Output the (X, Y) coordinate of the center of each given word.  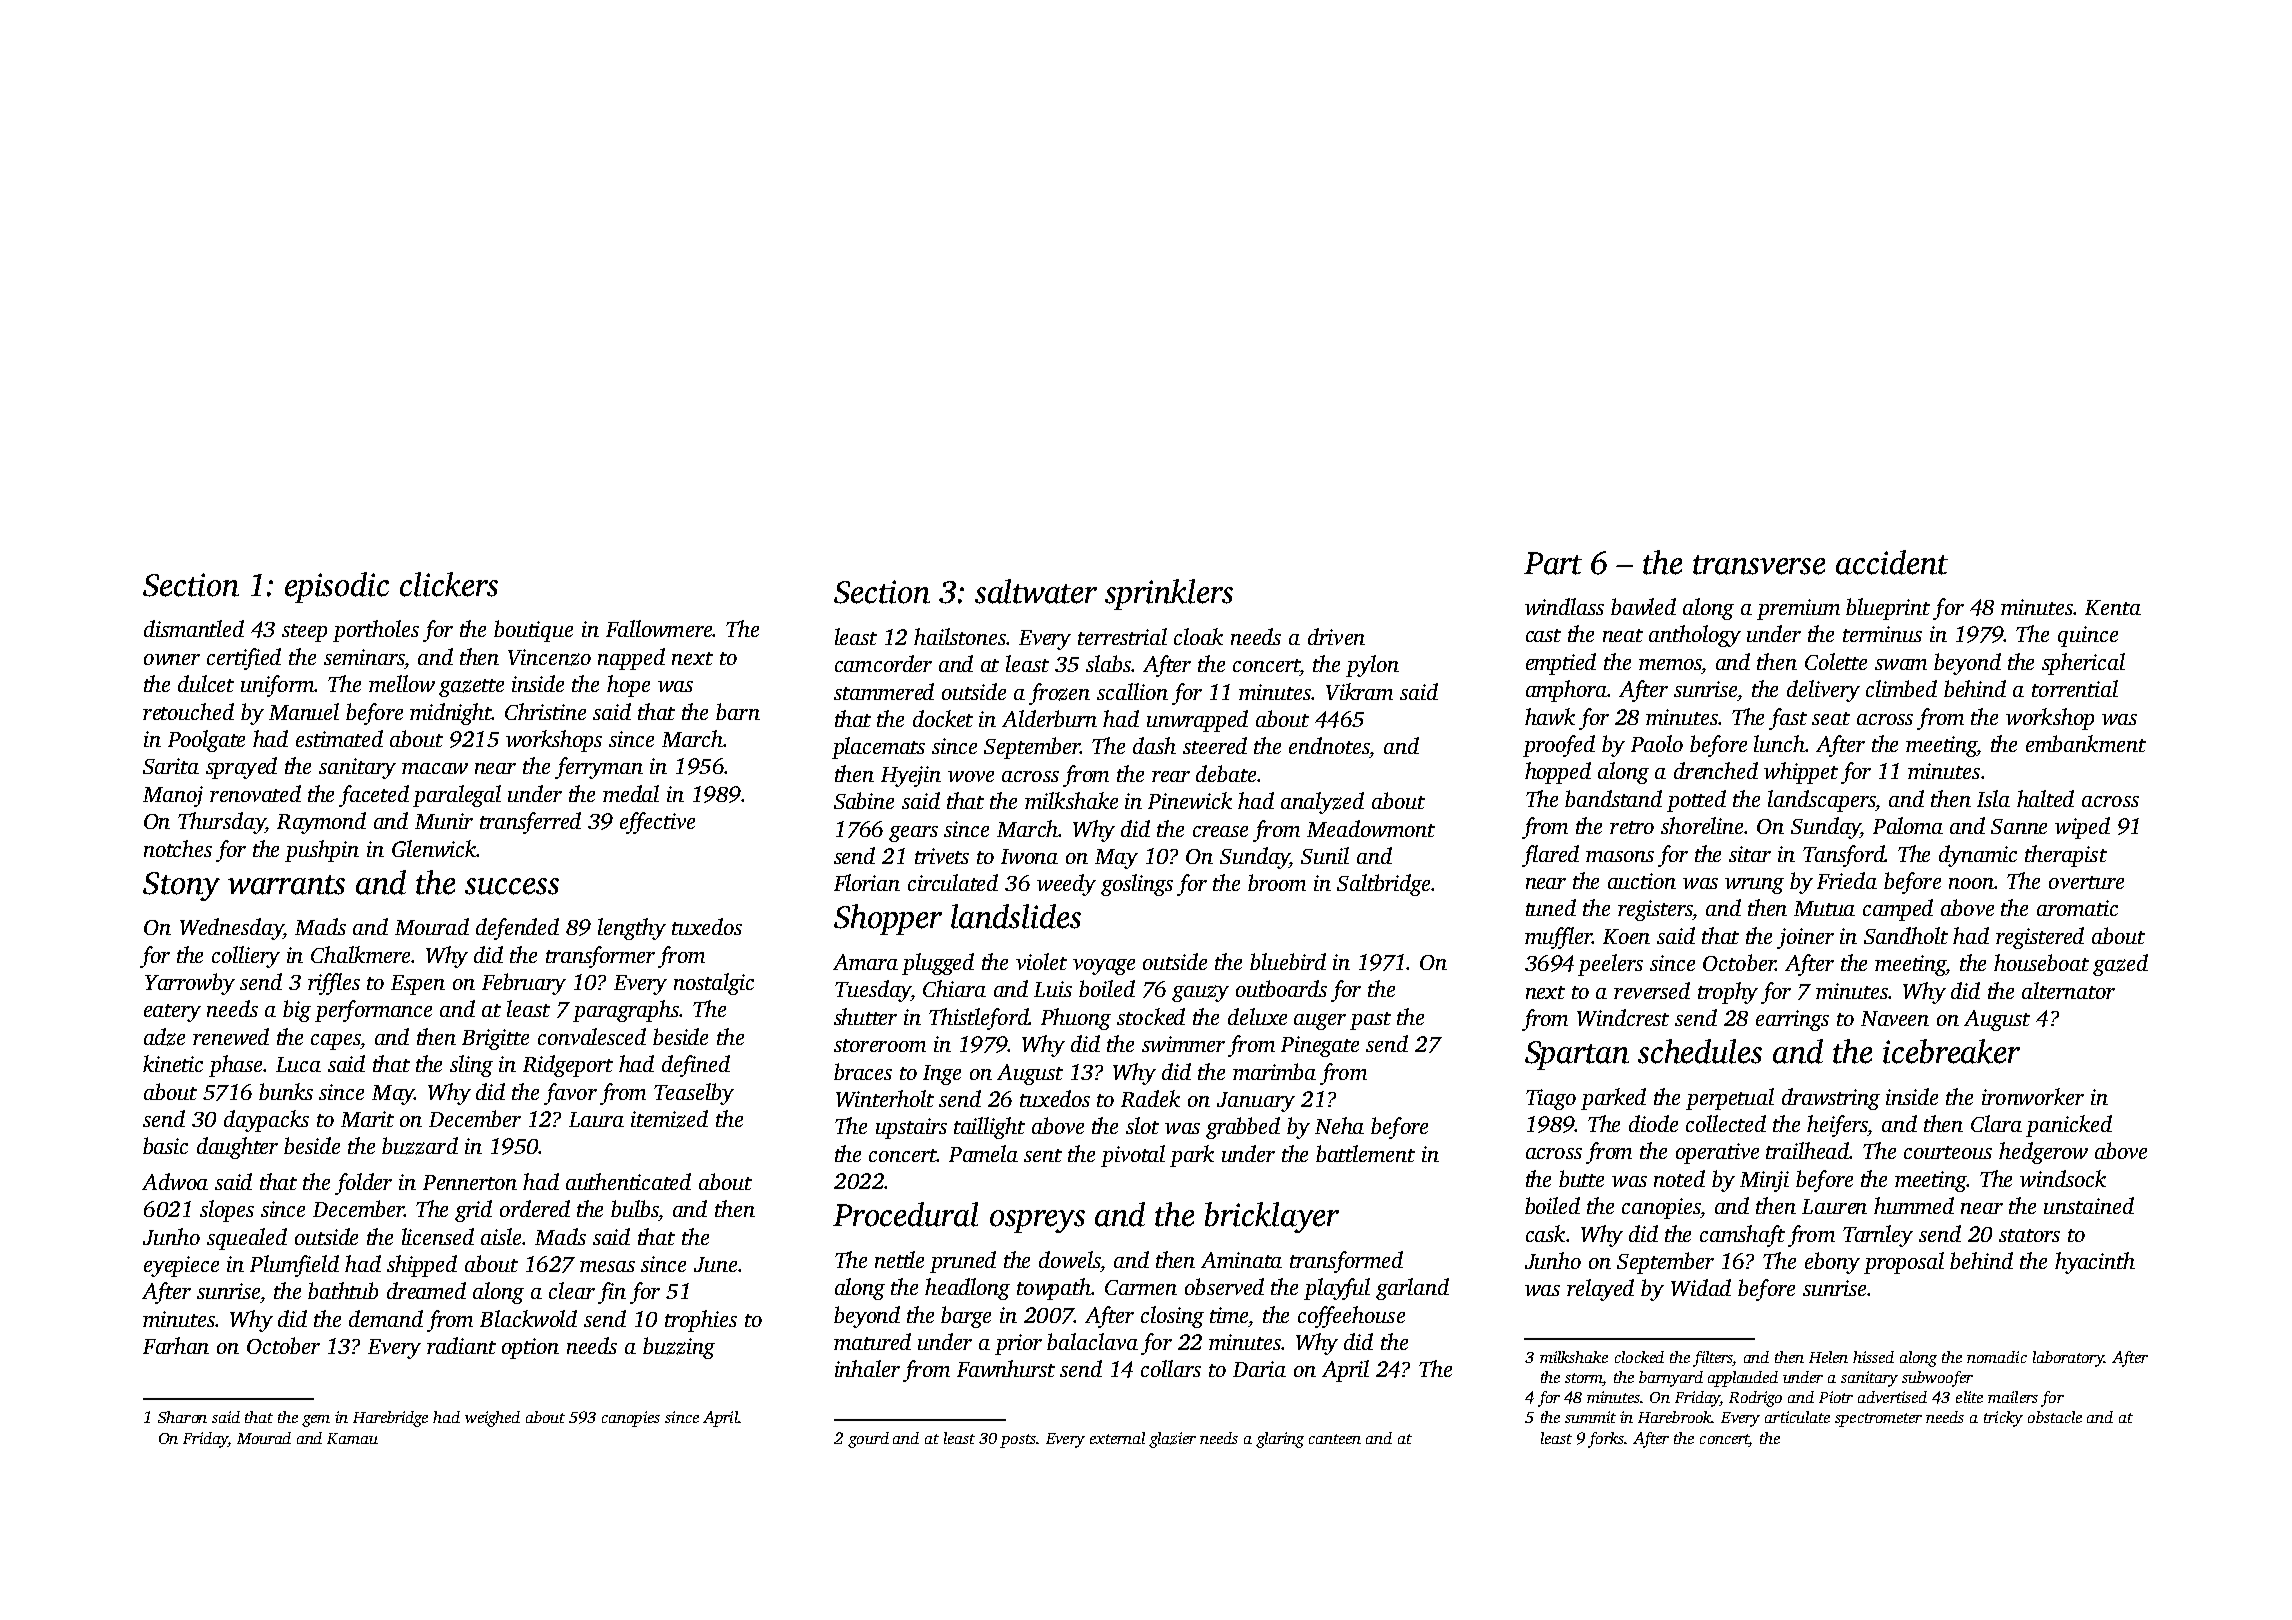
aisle (502, 1236)
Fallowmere (659, 628)
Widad (1701, 1287)
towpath (1054, 1289)
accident (1892, 562)
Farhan (176, 1345)
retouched (188, 711)
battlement (1365, 1153)
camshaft (1742, 1236)
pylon (1372, 666)
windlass (1564, 606)
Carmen (1141, 1287)
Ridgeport (568, 1066)
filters (1713, 1359)
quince (2088, 636)
